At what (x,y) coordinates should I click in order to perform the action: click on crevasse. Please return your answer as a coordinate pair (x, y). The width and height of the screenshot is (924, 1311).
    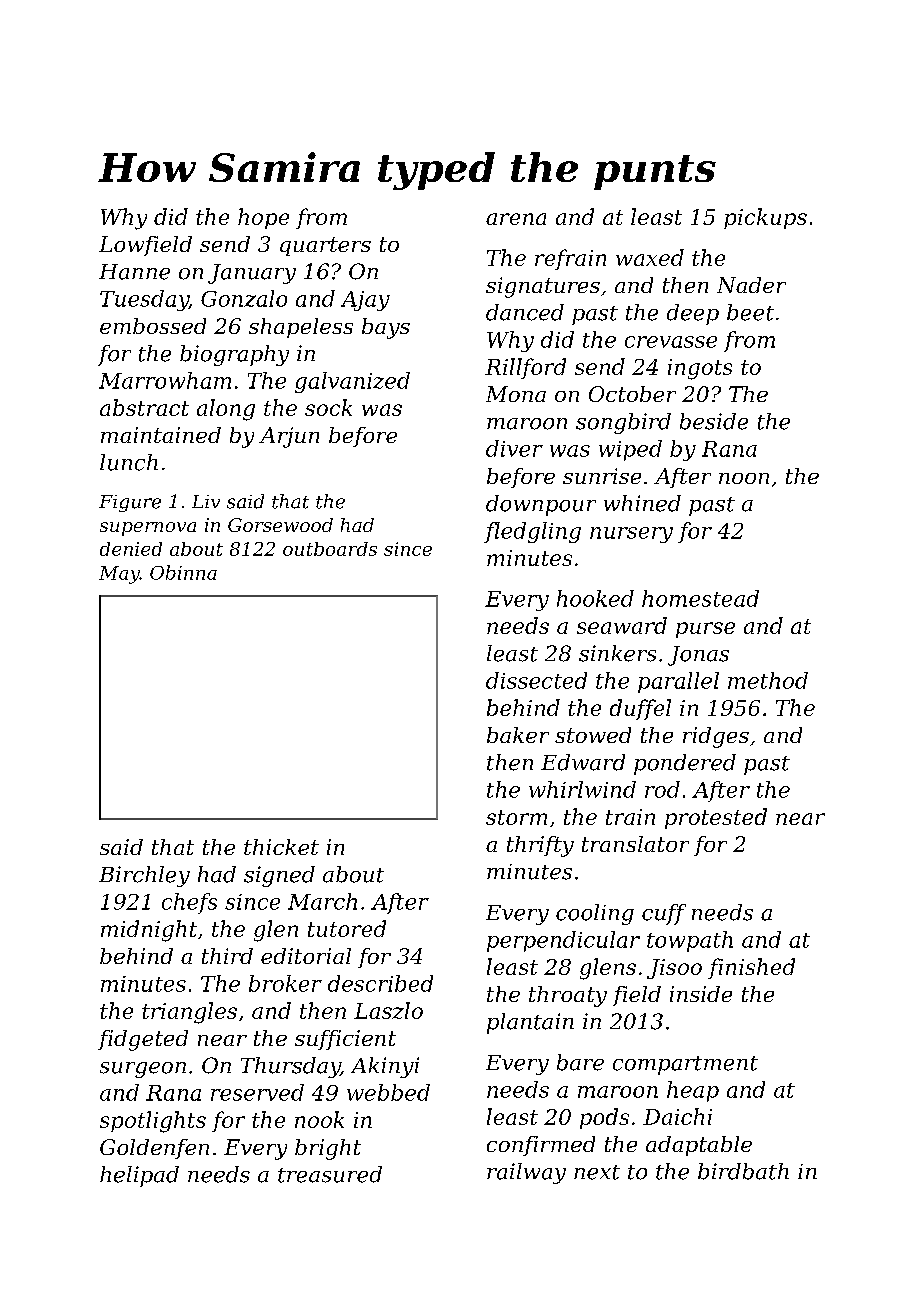
    Looking at the image, I should click on (671, 342).
